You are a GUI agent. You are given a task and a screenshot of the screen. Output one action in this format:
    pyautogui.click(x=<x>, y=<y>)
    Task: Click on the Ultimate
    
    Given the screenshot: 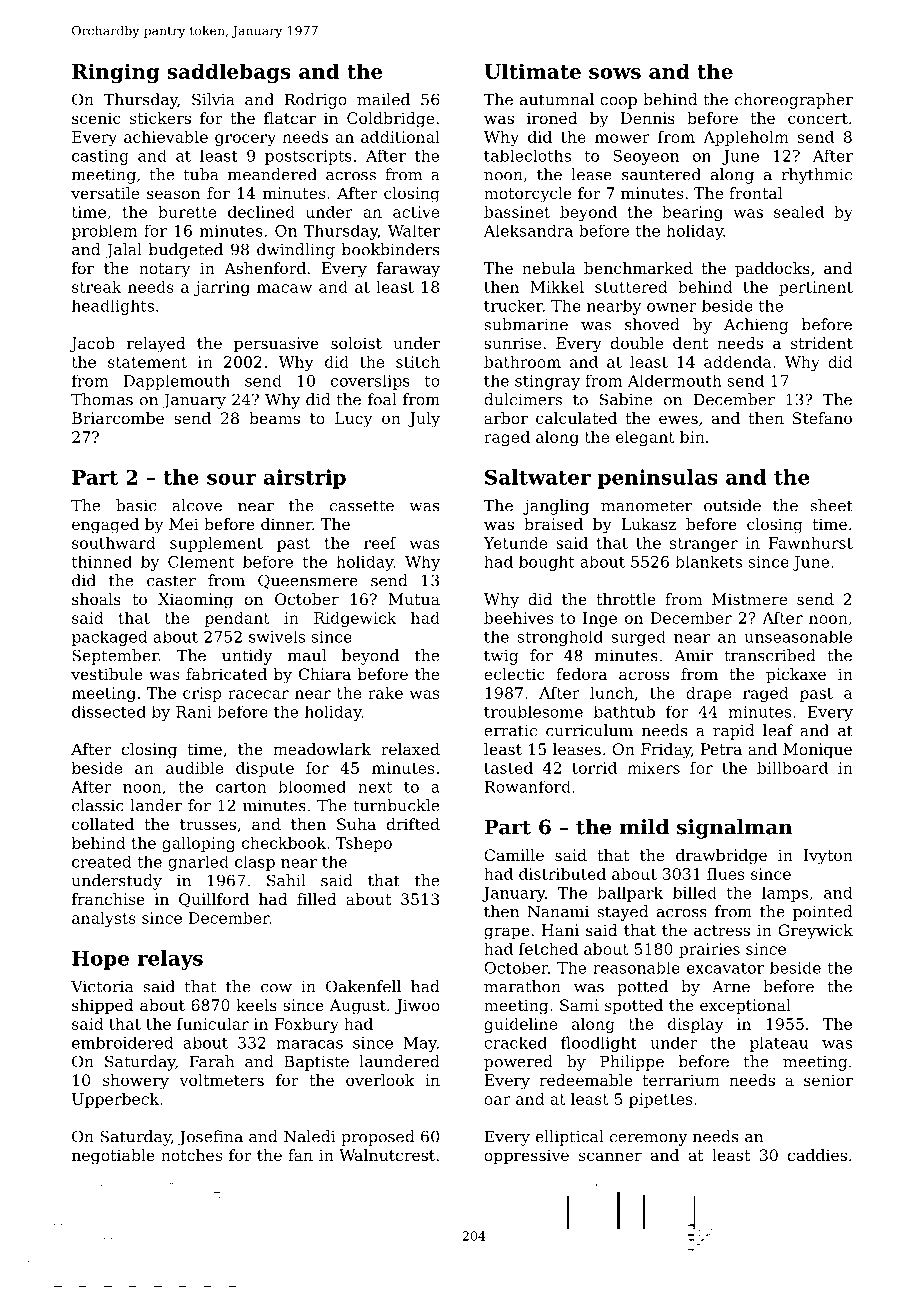 What is the action you would take?
    pyautogui.click(x=532, y=71)
